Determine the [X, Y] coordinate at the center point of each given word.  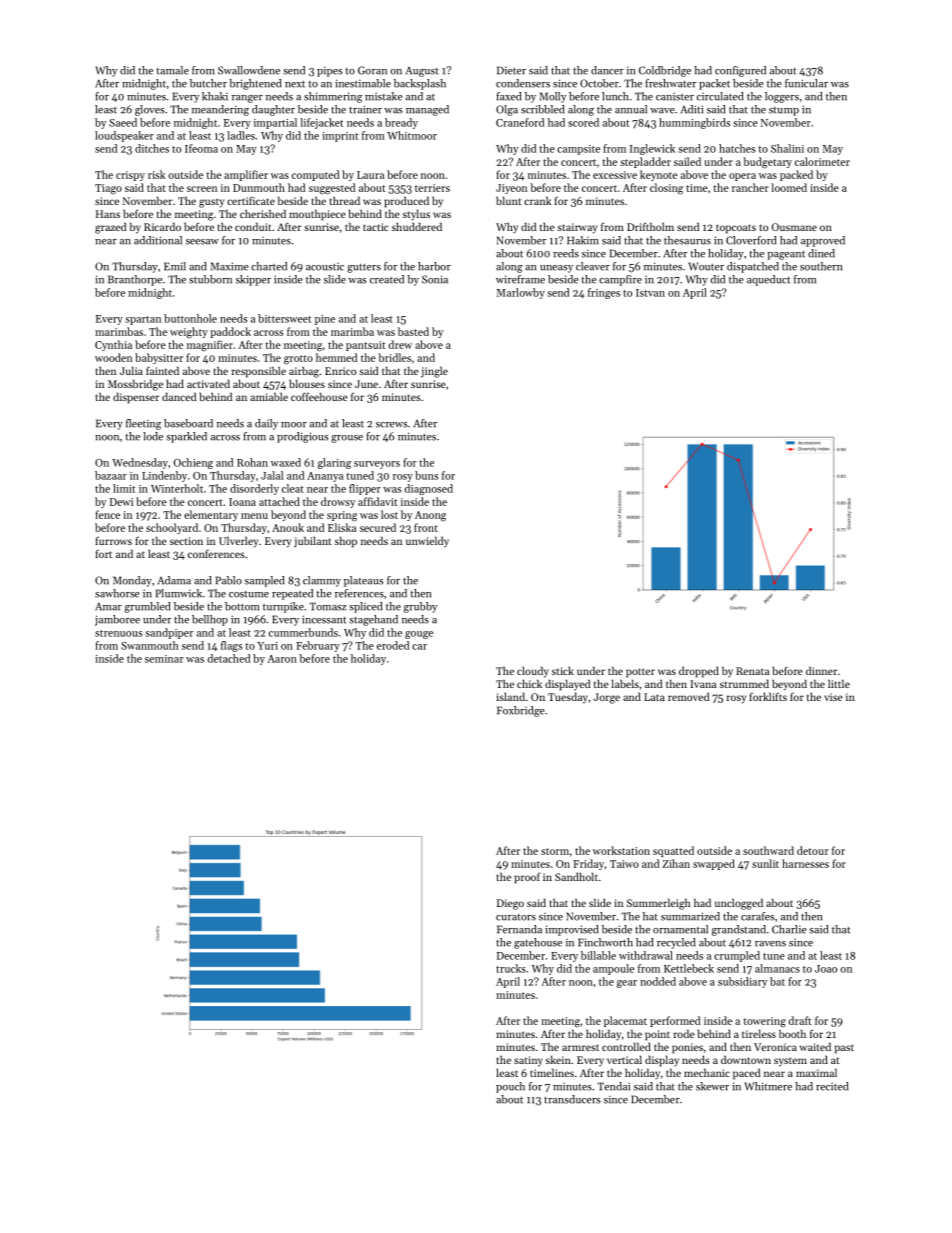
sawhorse [117, 593]
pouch [510, 1087]
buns [426, 475]
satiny [528, 1061]
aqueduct [768, 280]
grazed [110, 228]
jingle [434, 372]
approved [823, 241]
